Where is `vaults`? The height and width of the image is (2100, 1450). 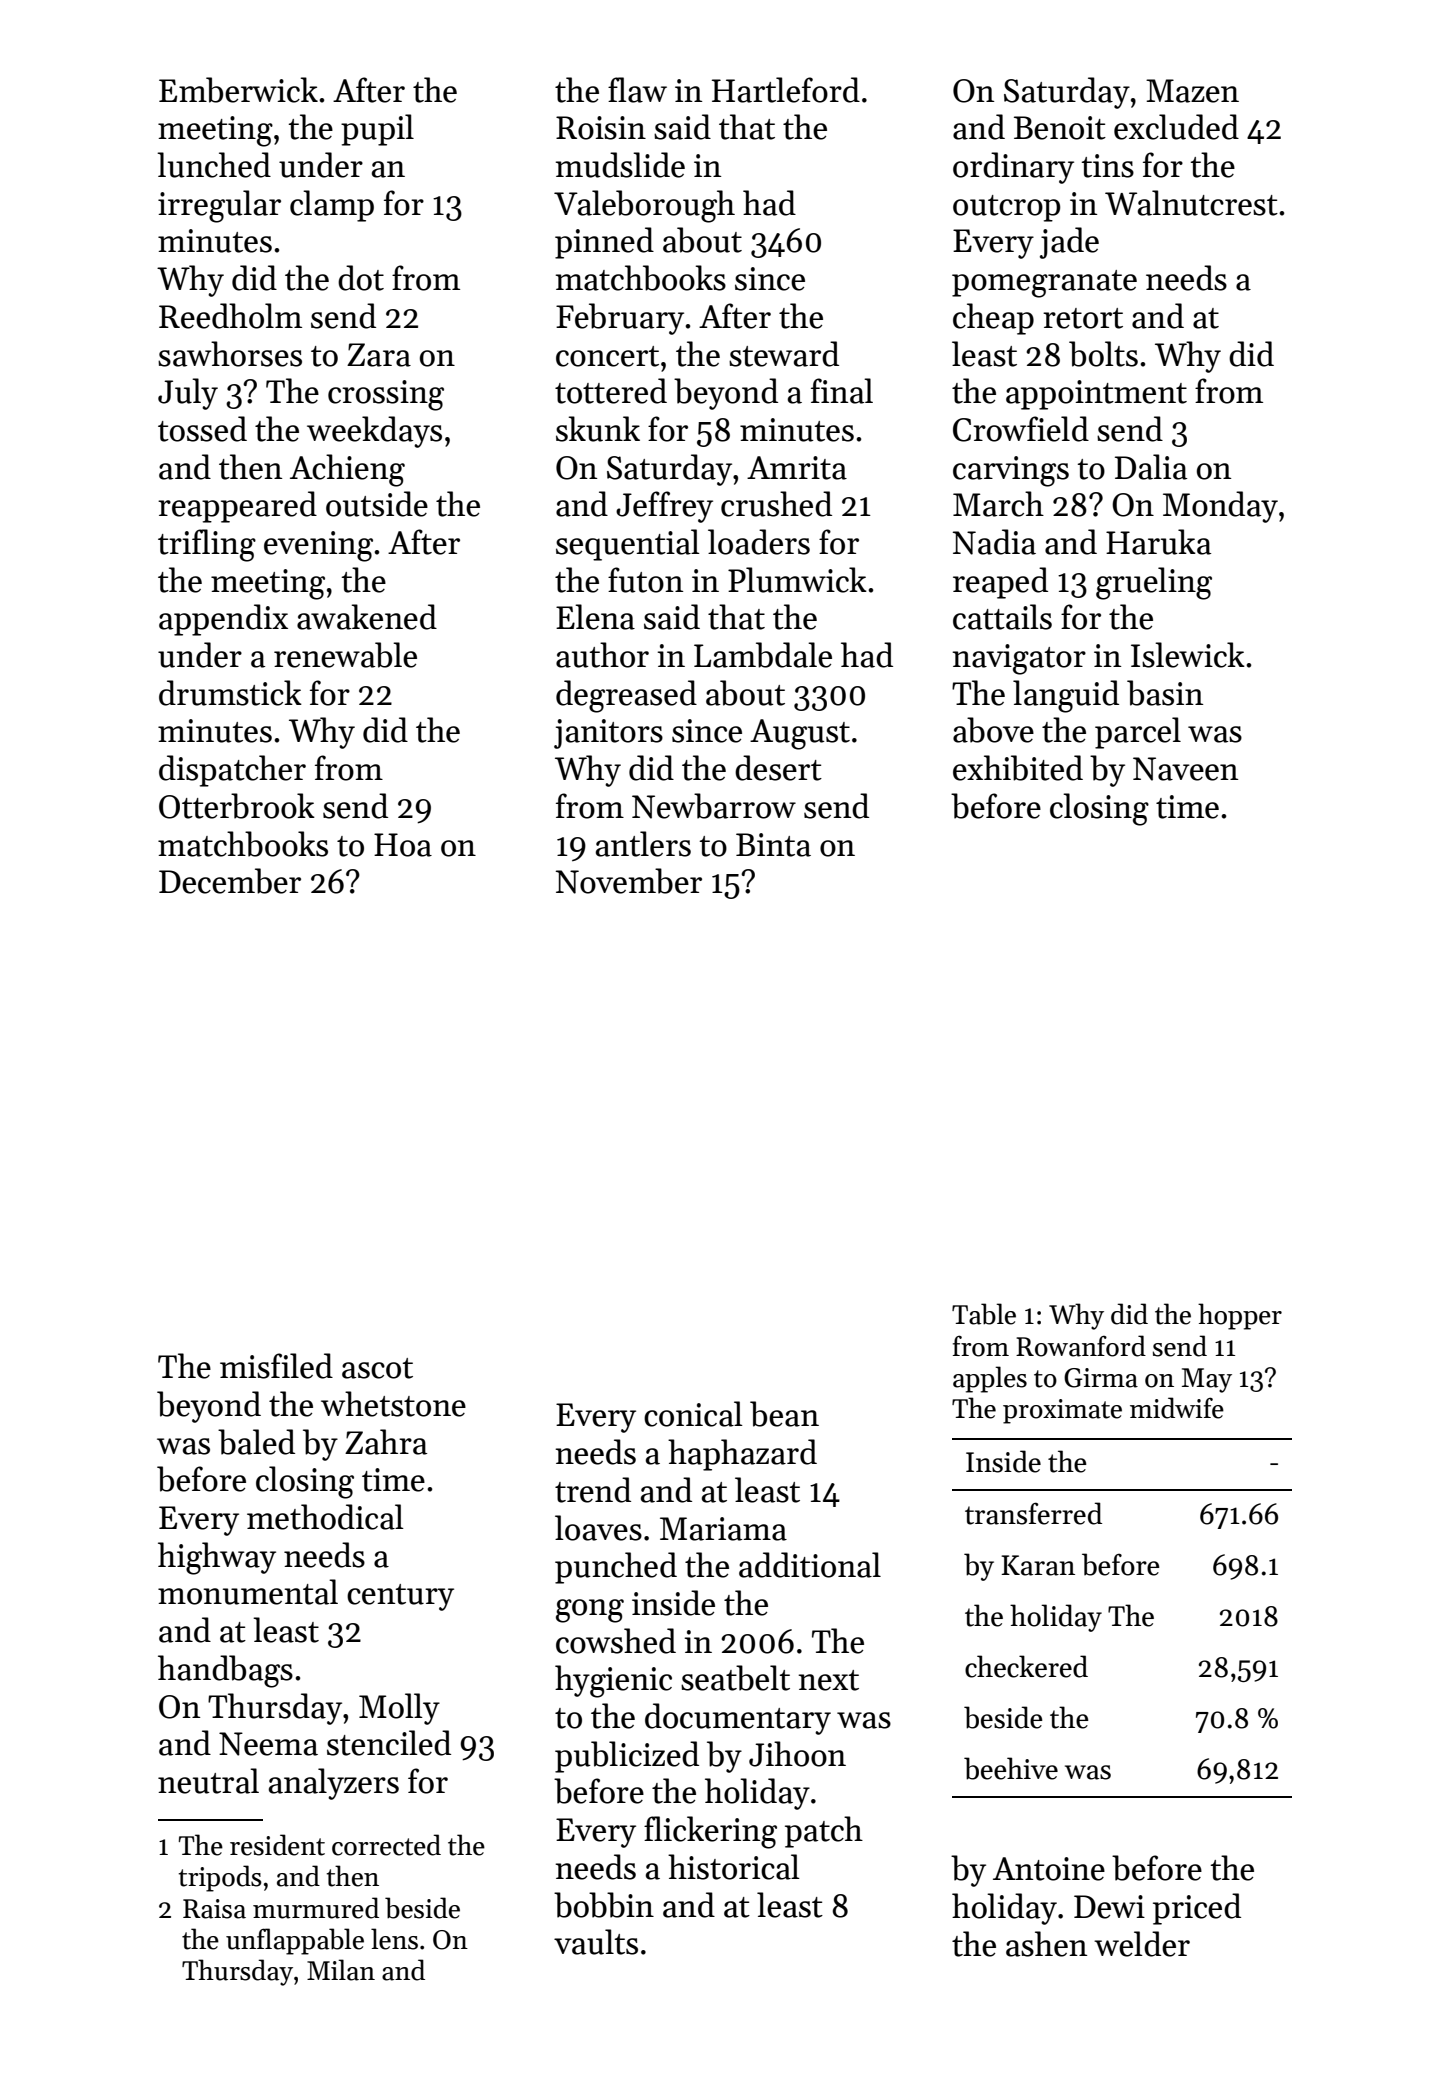 vaults is located at coordinates (596, 1942).
